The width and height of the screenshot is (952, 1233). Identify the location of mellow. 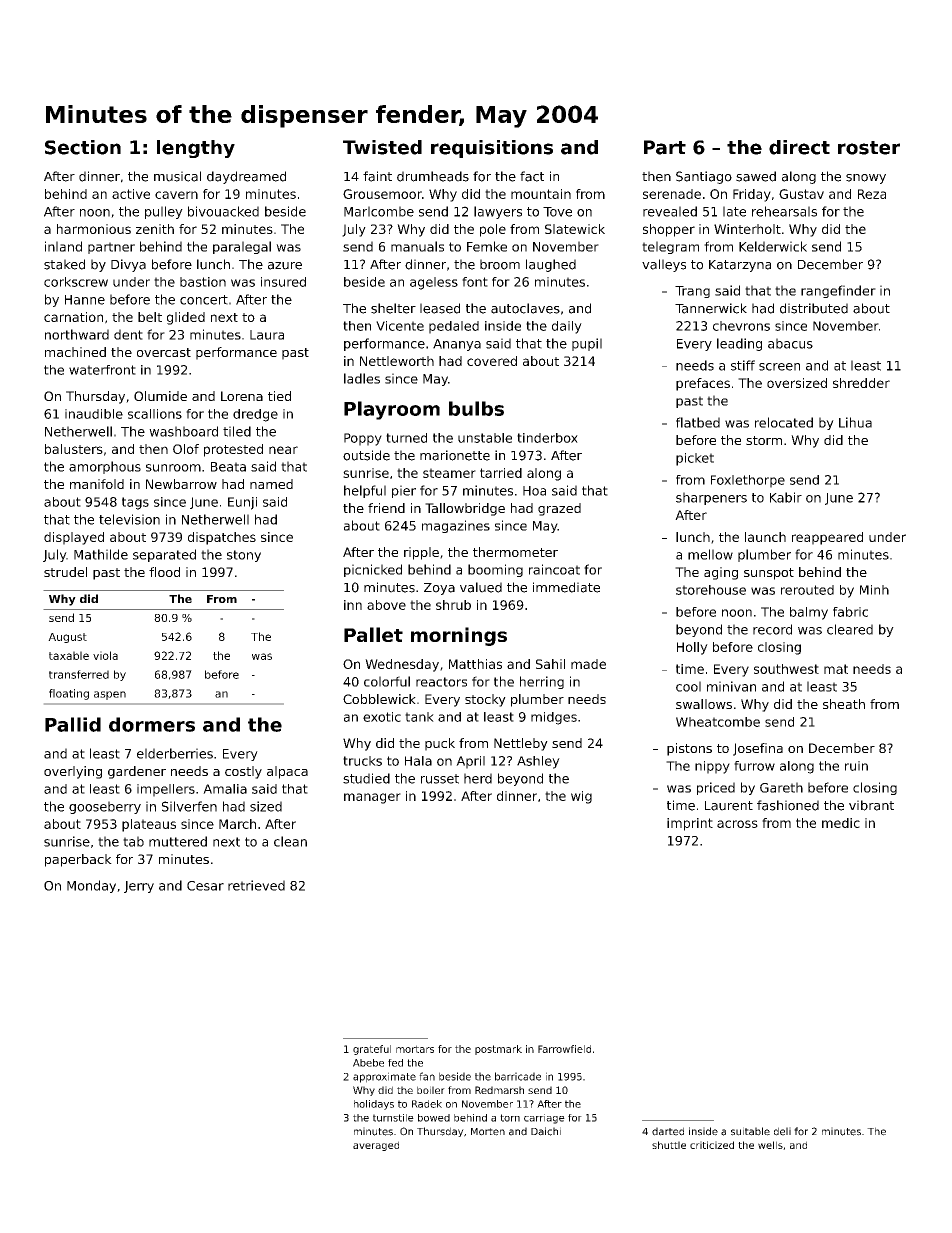
(710, 554).
